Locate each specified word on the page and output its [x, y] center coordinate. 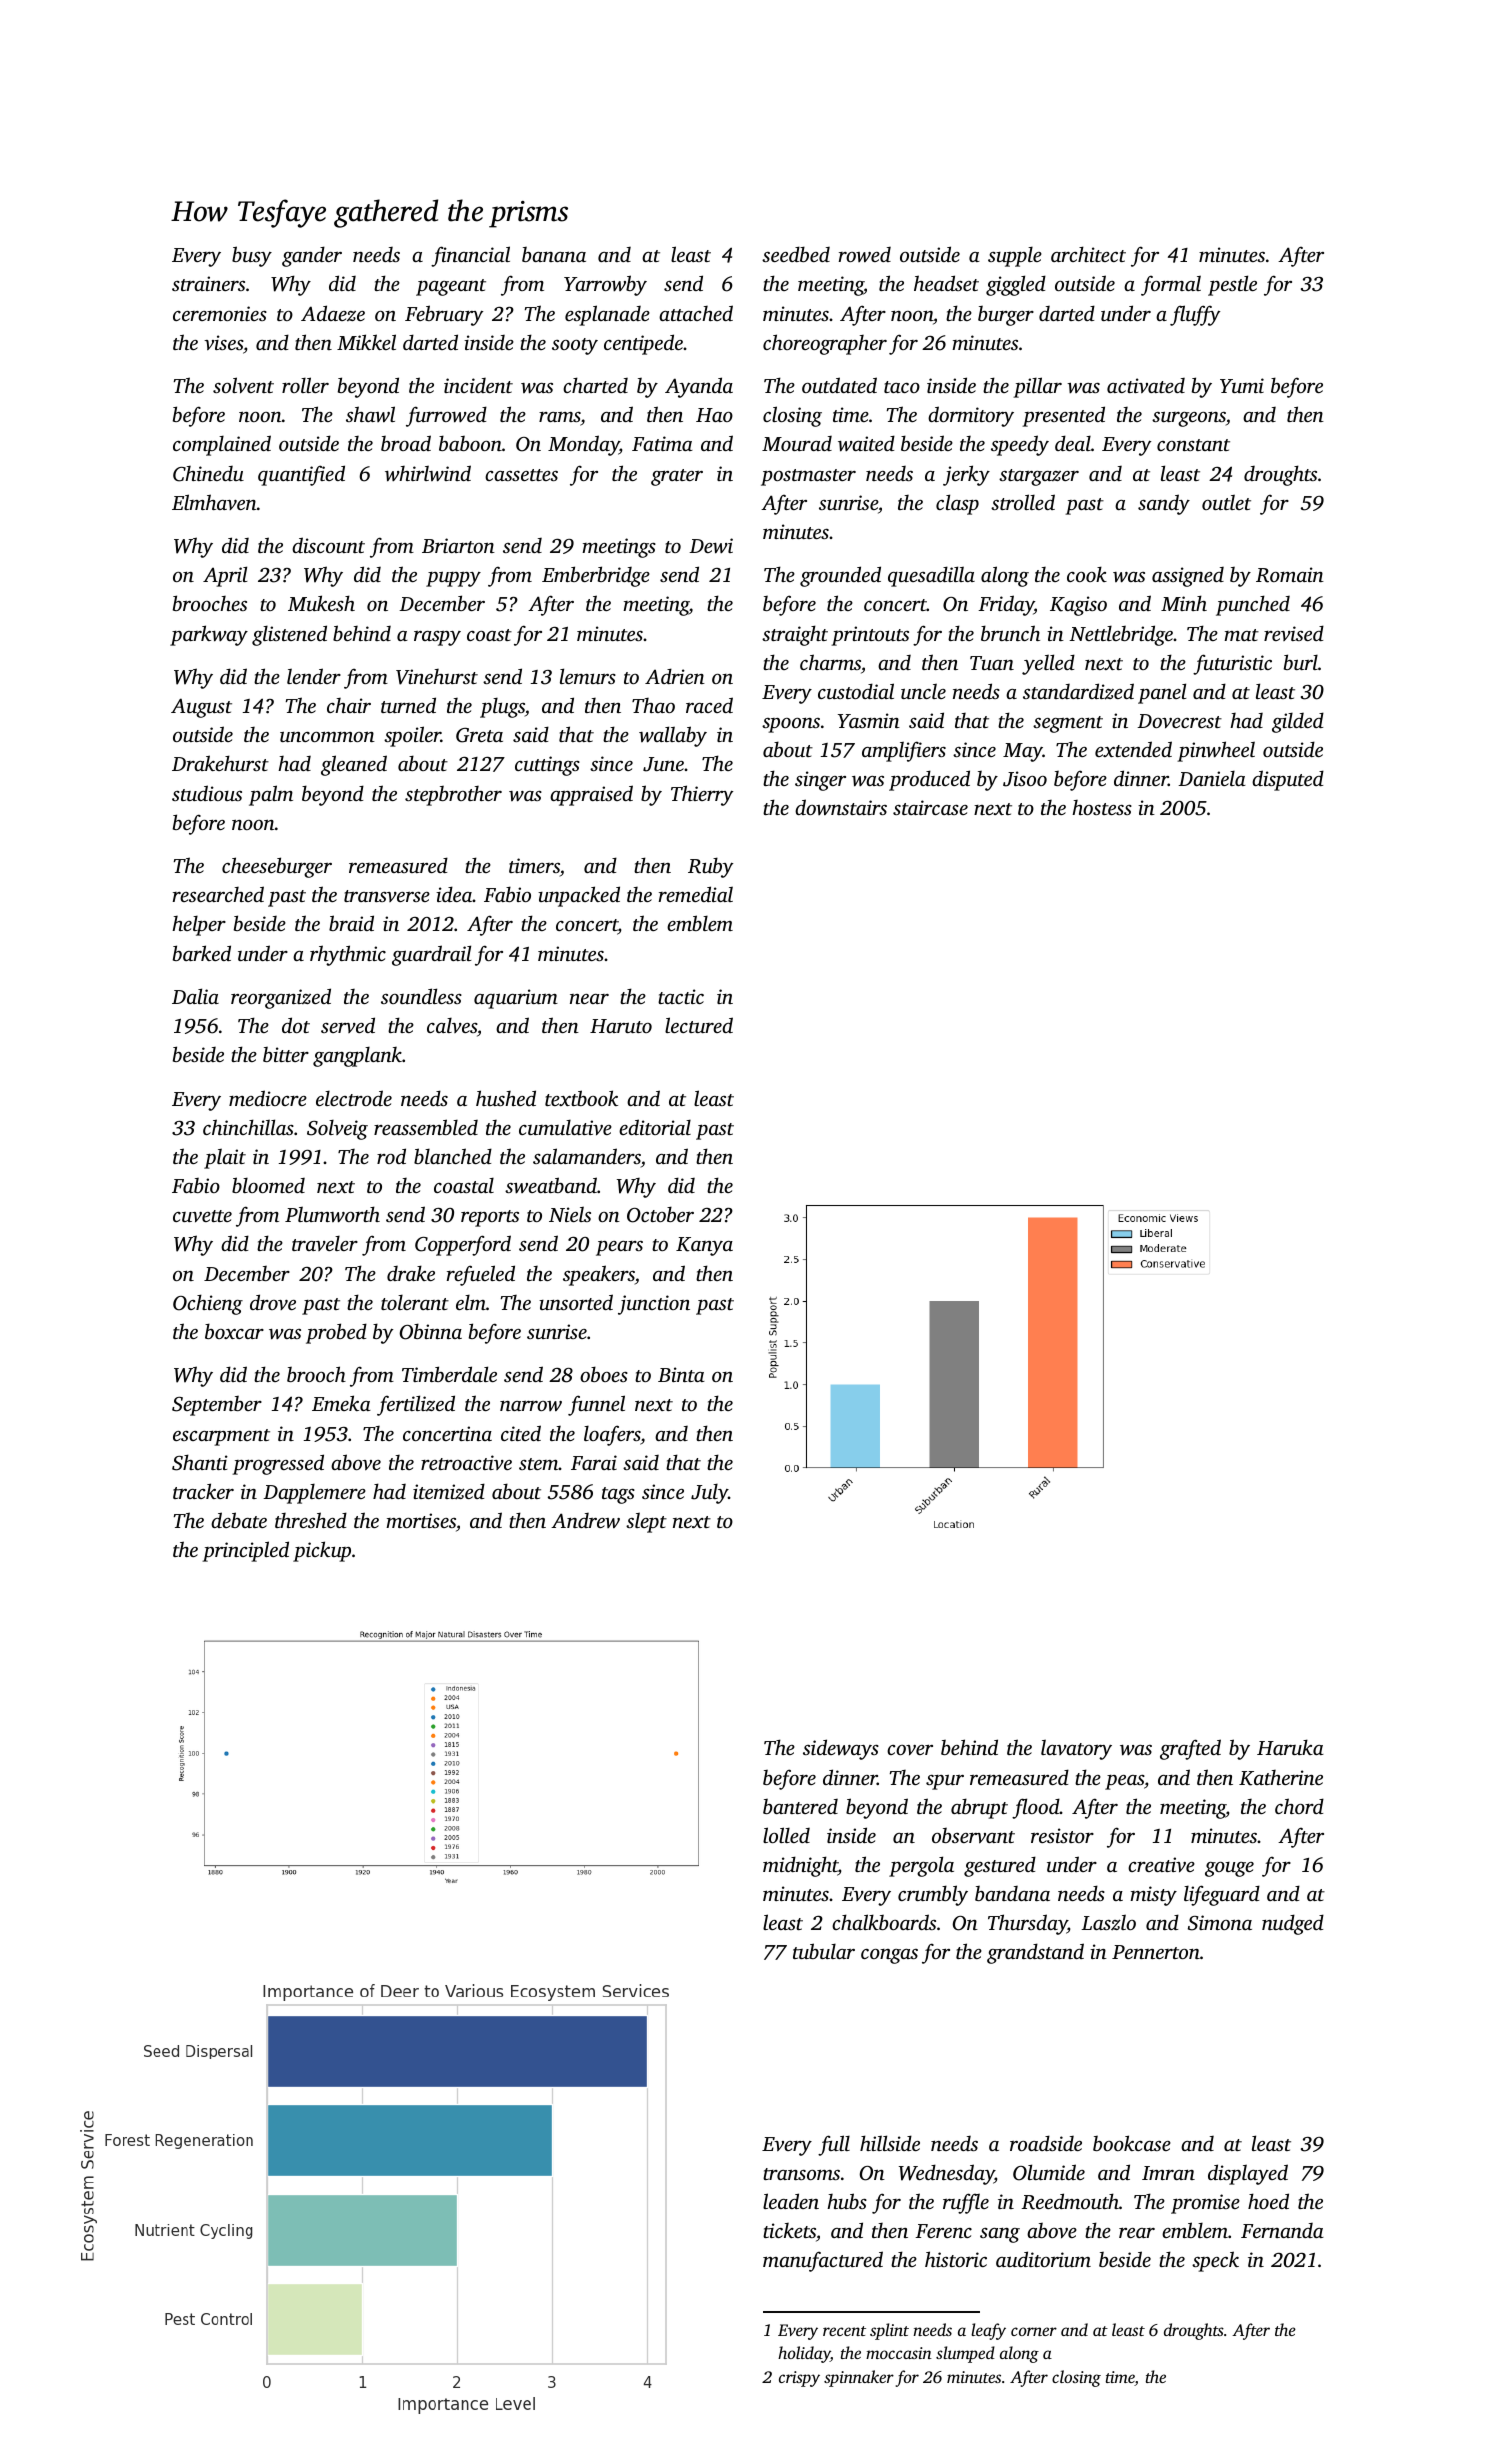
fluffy [1195, 315]
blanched [453, 1156]
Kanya [704, 1246]
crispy [799, 2379]
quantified [301, 475]
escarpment [221, 1437]
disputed [1288, 780]
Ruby [710, 867]
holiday [804, 2354]
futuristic [1232, 664]
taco [902, 387]
